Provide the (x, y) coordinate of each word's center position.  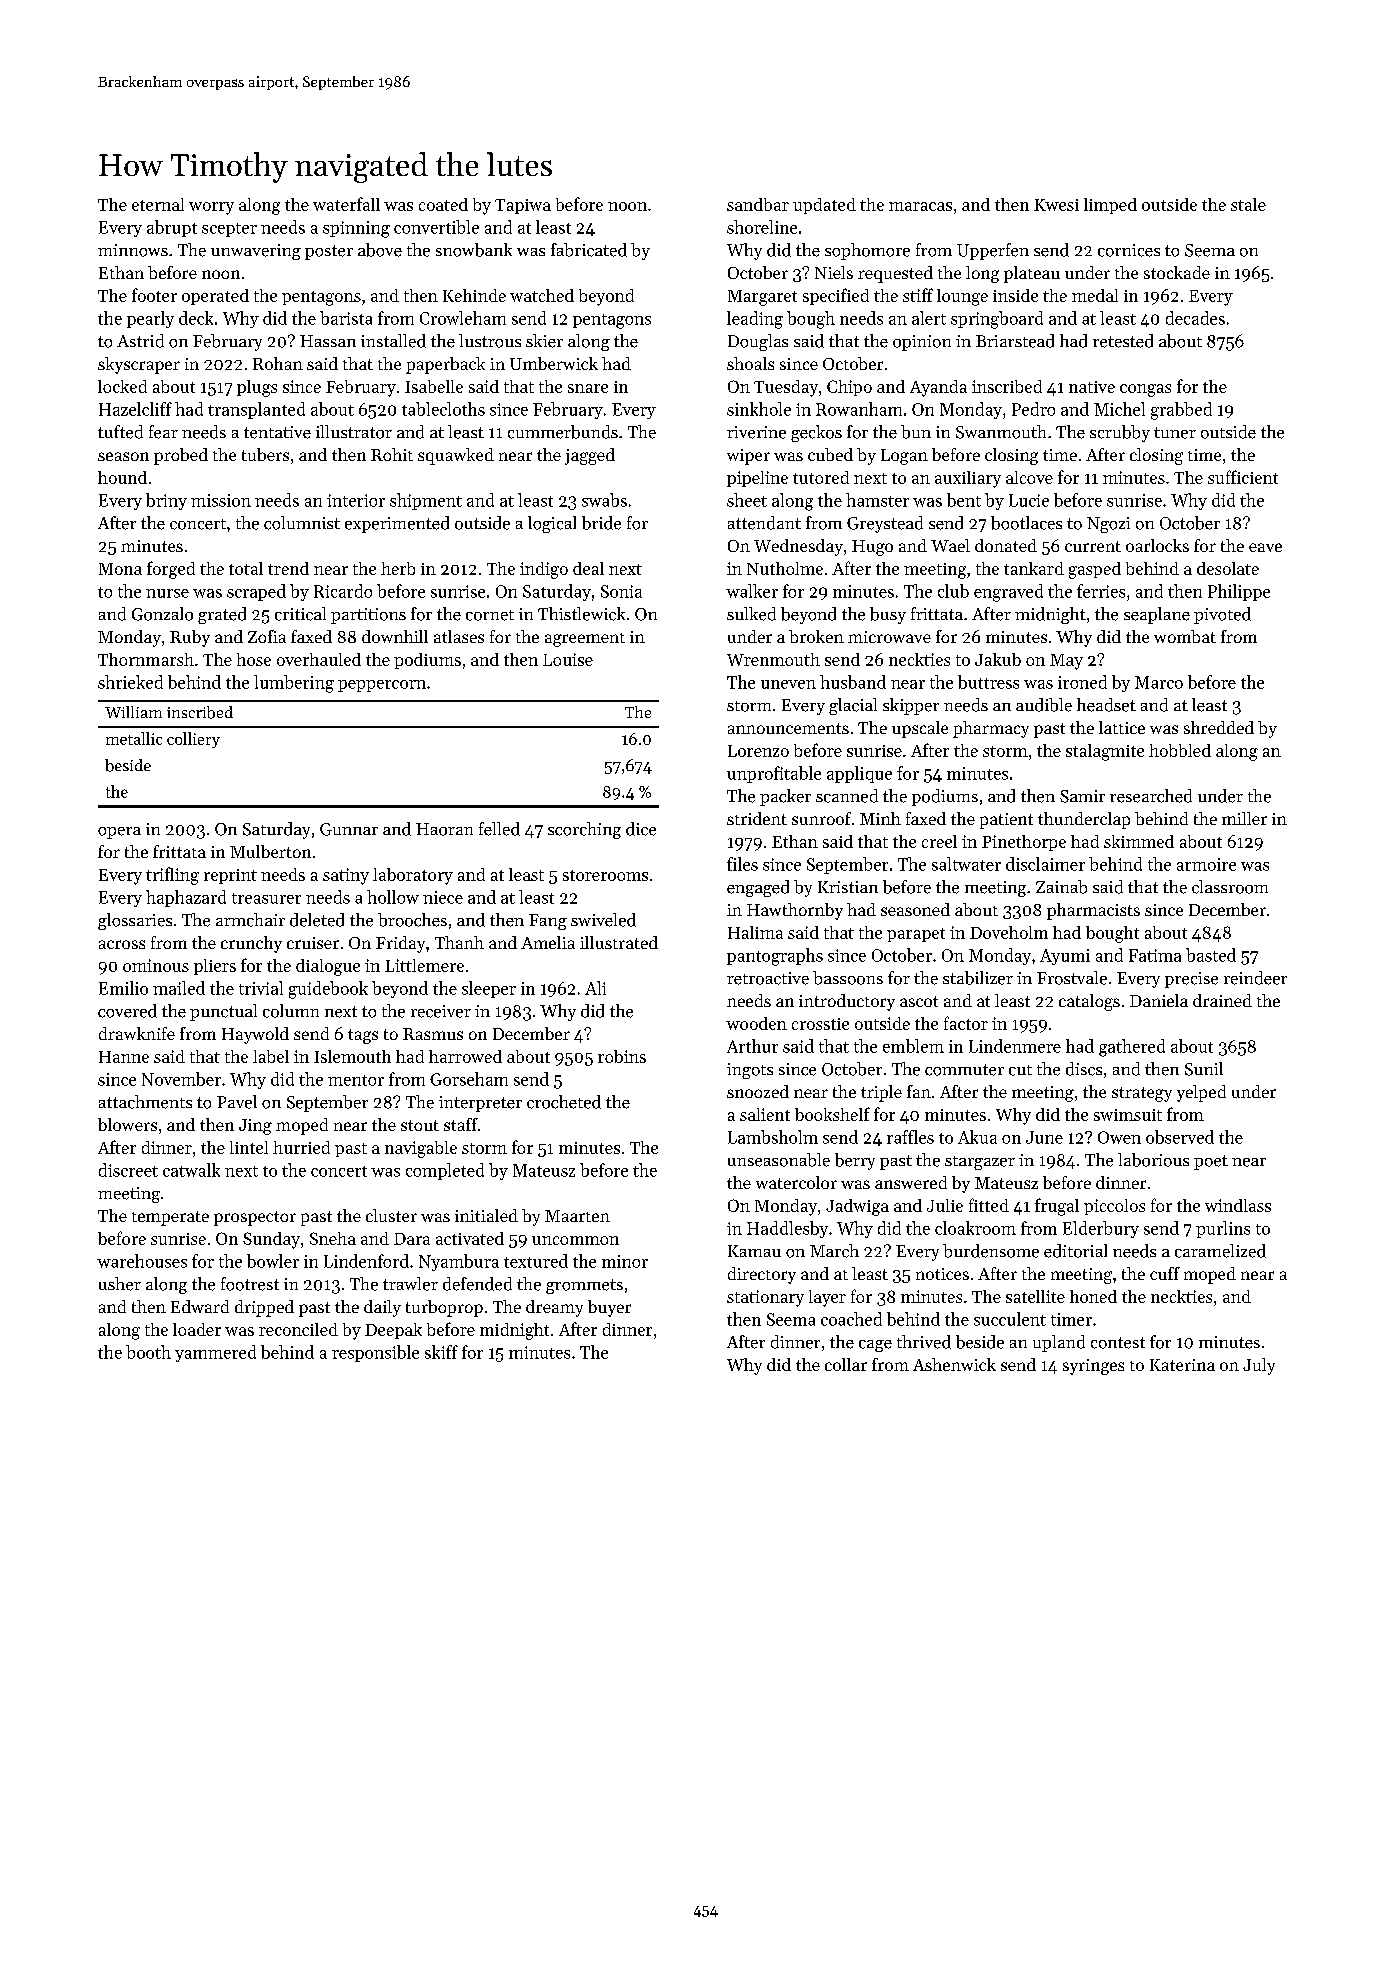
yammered (215, 1353)
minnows (133, 250)
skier (544, 341)
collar (846, 1364)
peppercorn (382, 686)
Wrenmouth (773, 659)
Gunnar (349, 829)
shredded (1219, 727)
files (742, 864)
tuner (1175, 433)
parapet (916, 935)
